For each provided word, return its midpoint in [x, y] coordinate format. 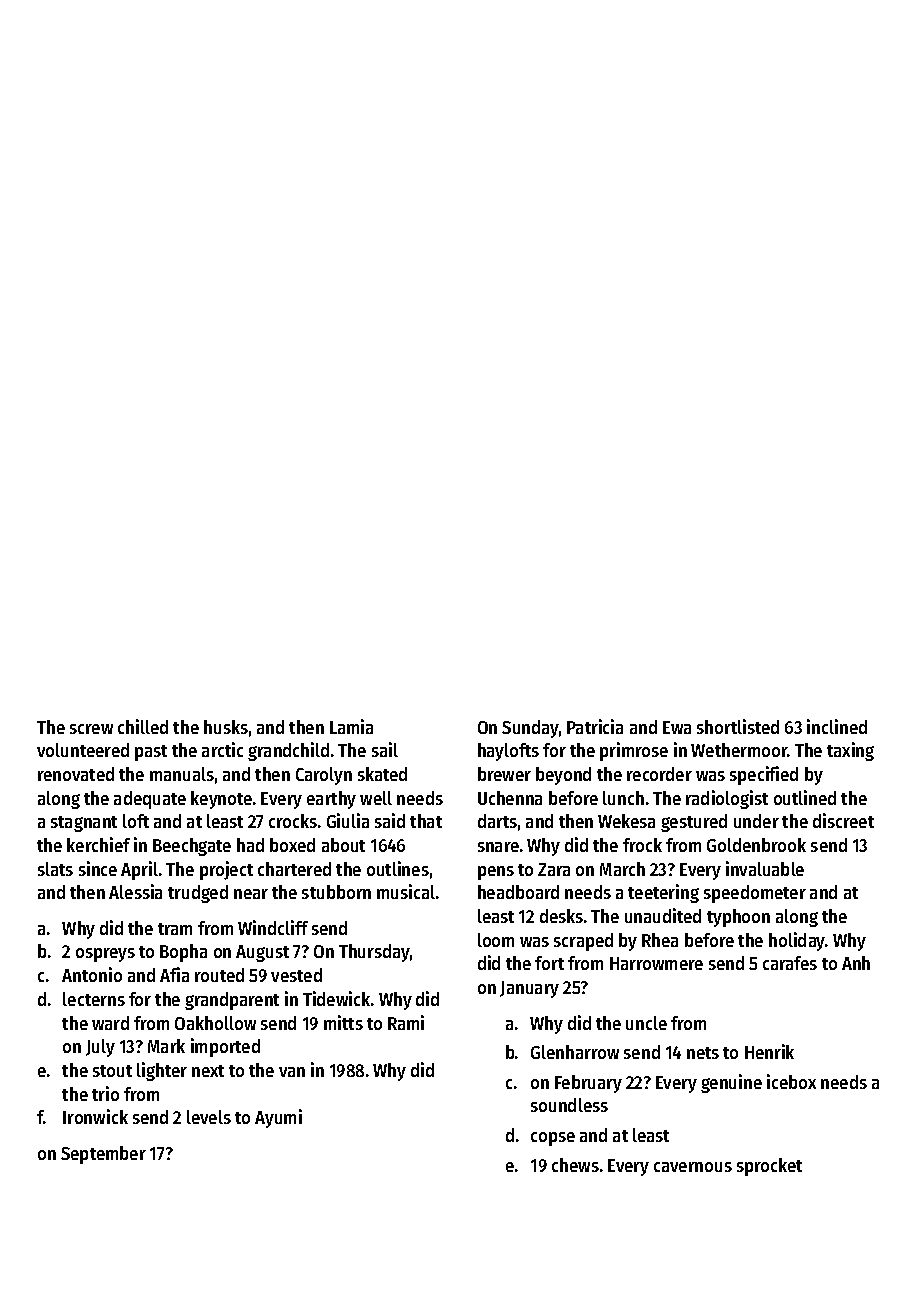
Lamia [351, 726]
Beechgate [192, 847]
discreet [843, 820]
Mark [166, 1046]
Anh [856, 963]
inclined [837, 726]
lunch [623, 798]
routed [219, 975]
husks [226, 727]
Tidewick [336, 998]
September [103, 1155]
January [529, 989]
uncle [646, 1023]
